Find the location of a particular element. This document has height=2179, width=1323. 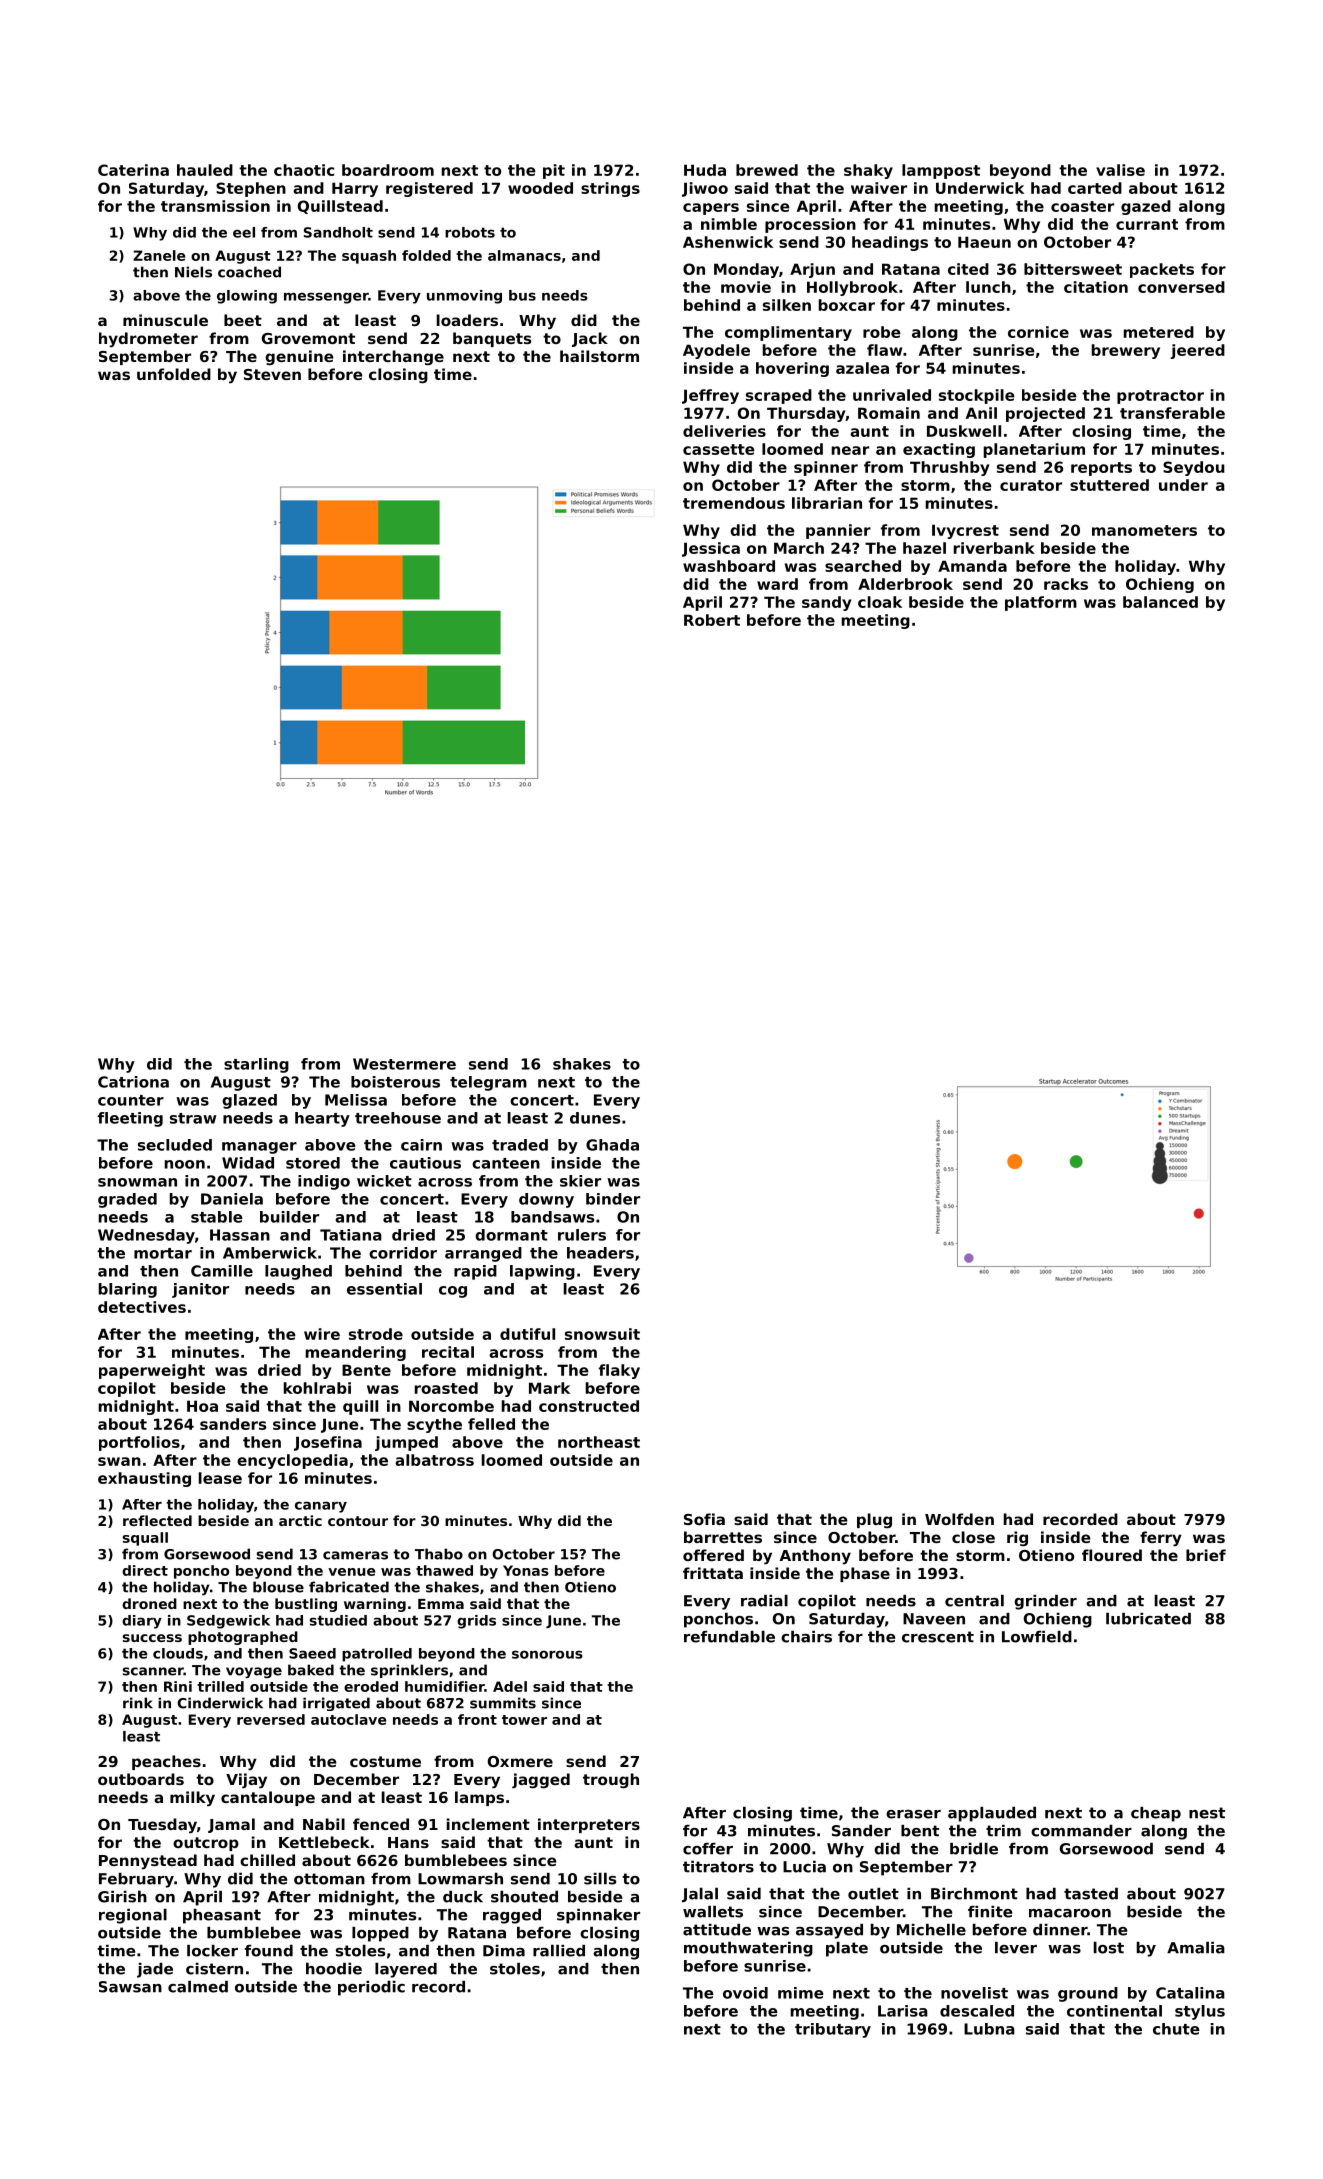

calmed is located at coordinates (198, 1987).
